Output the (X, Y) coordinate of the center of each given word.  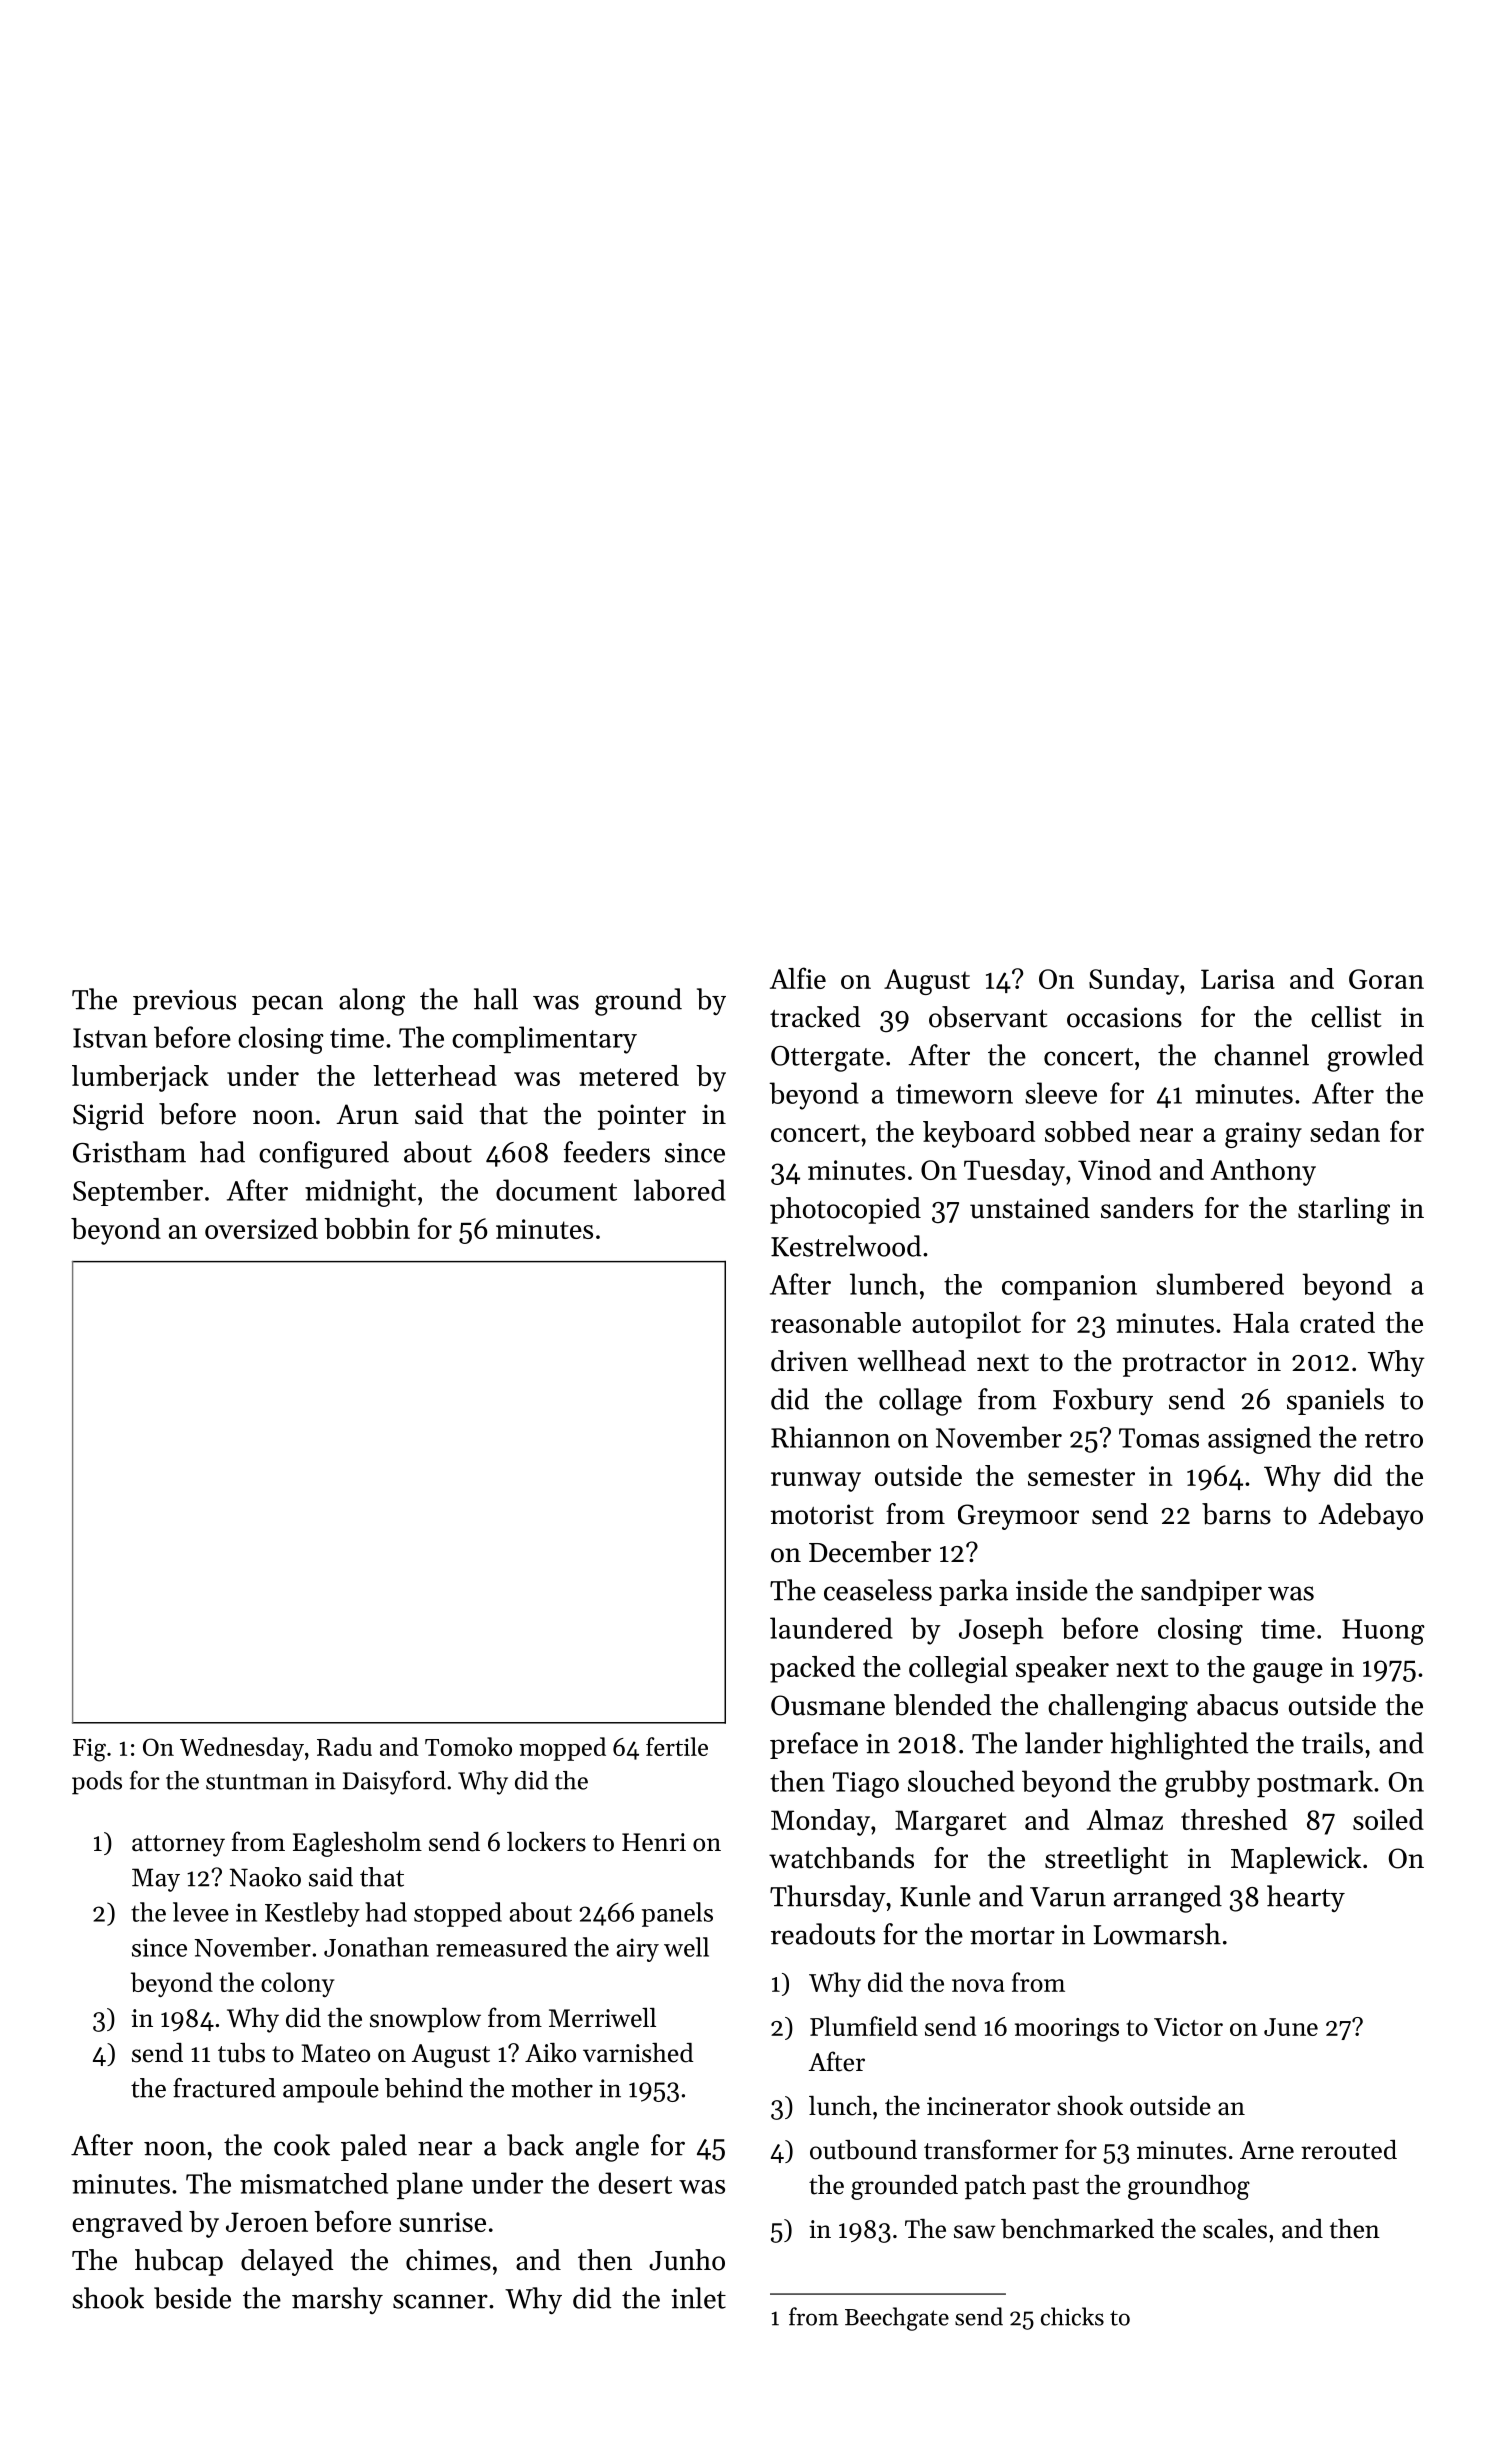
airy (637, 1950)
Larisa (1238, 979)
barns (1236, 1514)
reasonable (836, 1322)
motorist (822, 1514)
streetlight (1106, 1861)
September (138, 1192)
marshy (337, 2300)
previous (184, 1002)
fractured (224, 2088)
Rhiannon (830, 1437)
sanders (1147, 1208)
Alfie (798, 978)
